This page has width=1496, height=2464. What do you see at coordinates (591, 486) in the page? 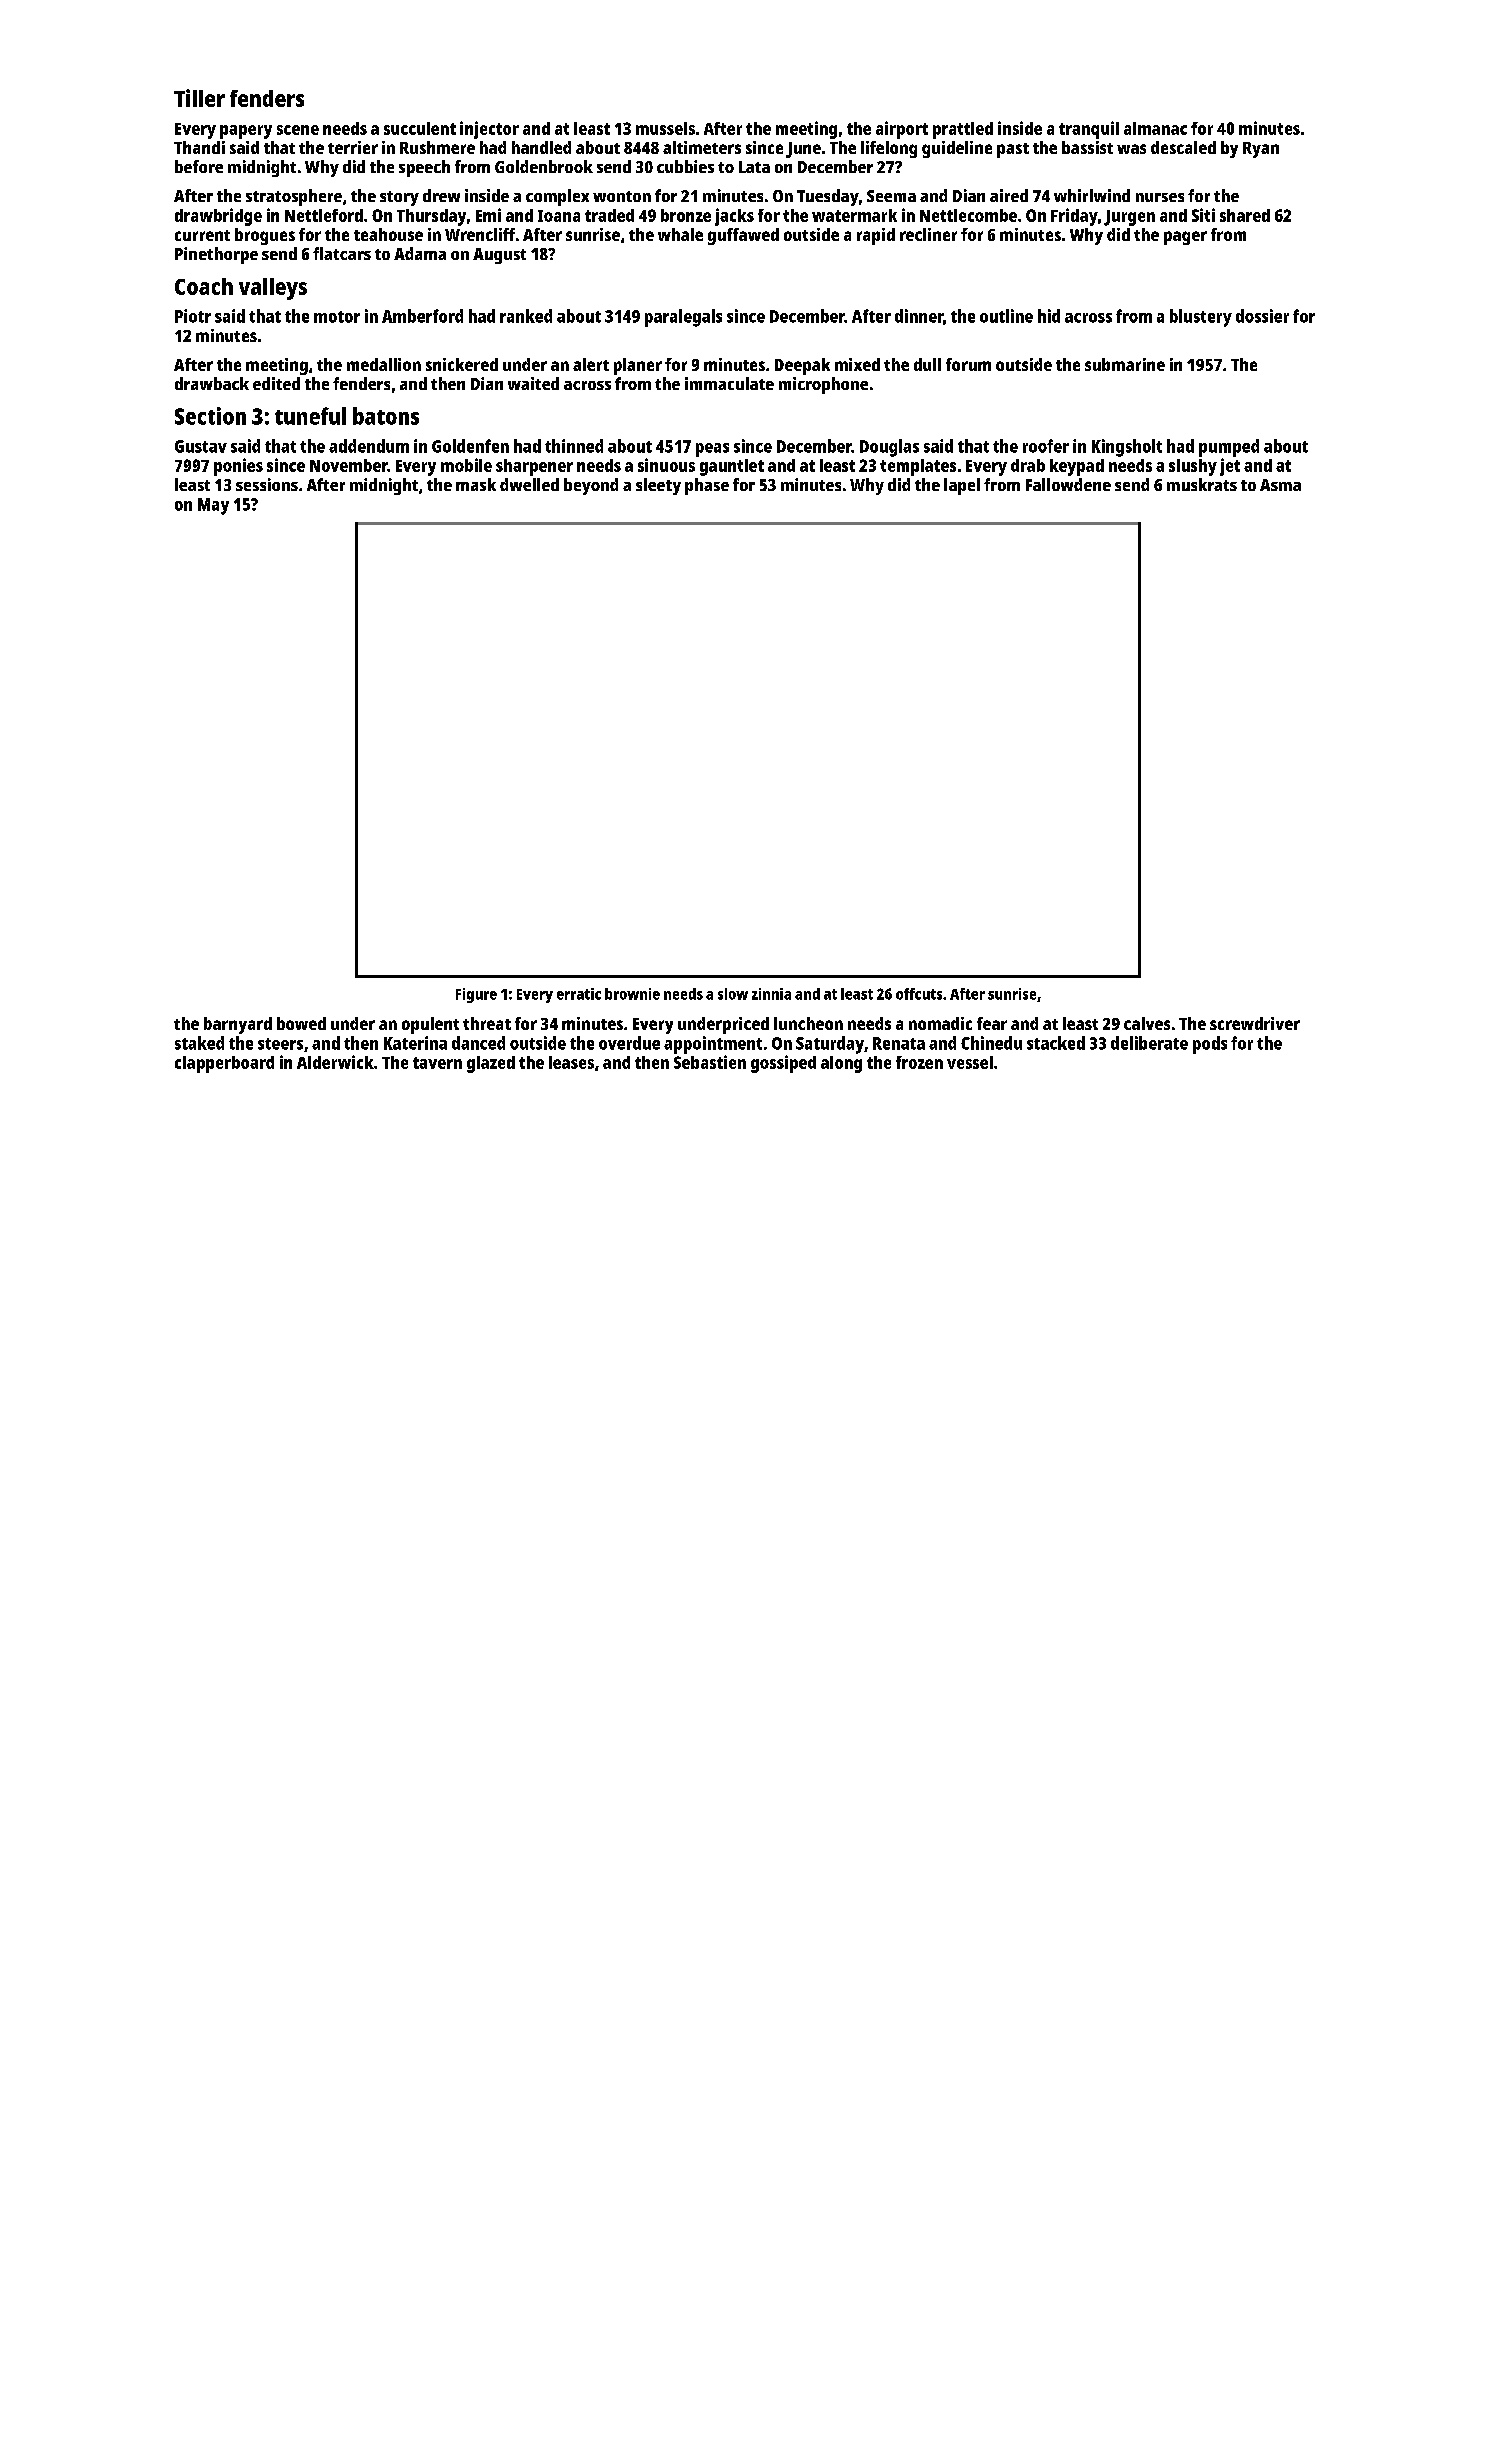
I see `beyond` at bounding box center [591, 486].
